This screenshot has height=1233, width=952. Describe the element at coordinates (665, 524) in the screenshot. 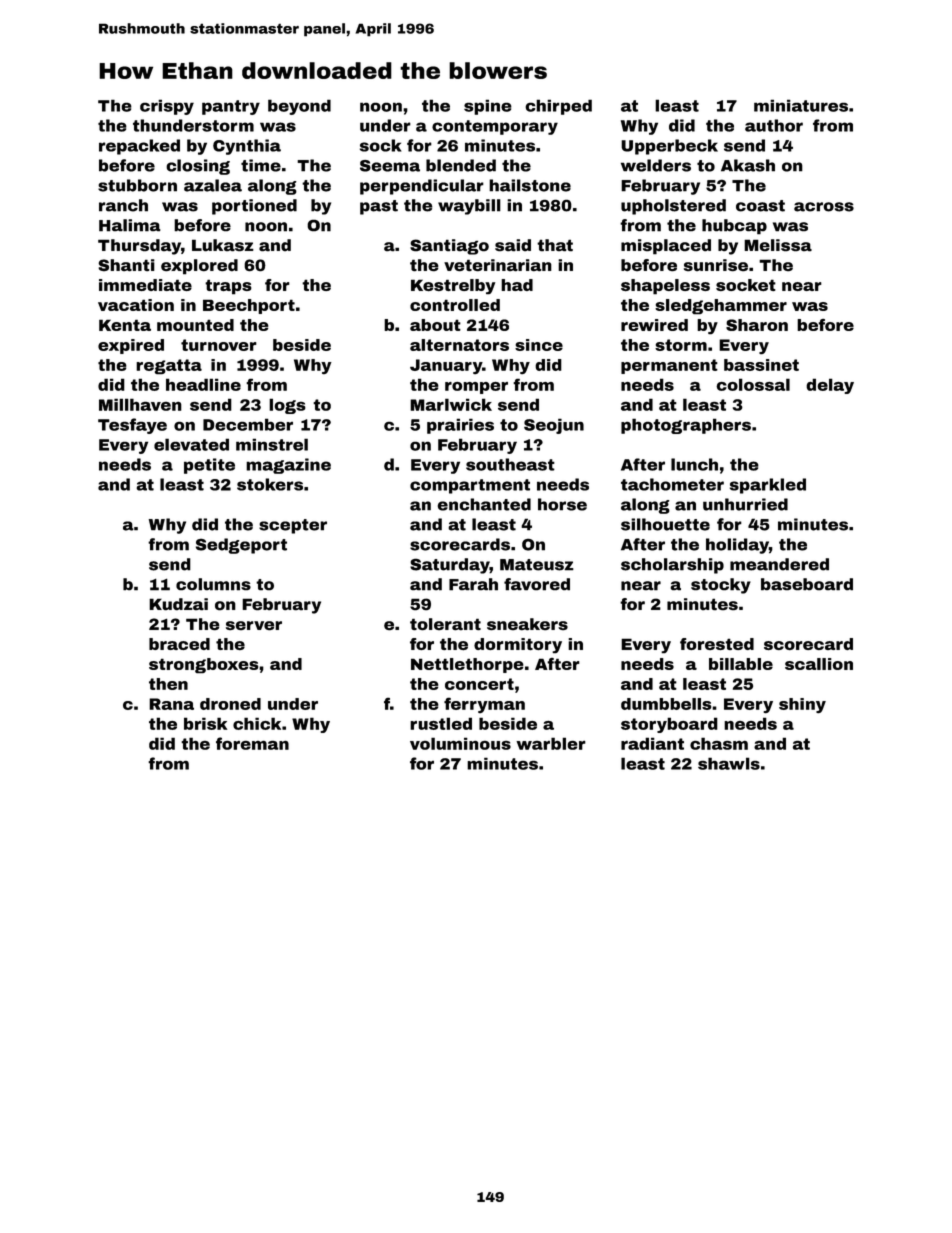

I see `silhouette` at that location.
